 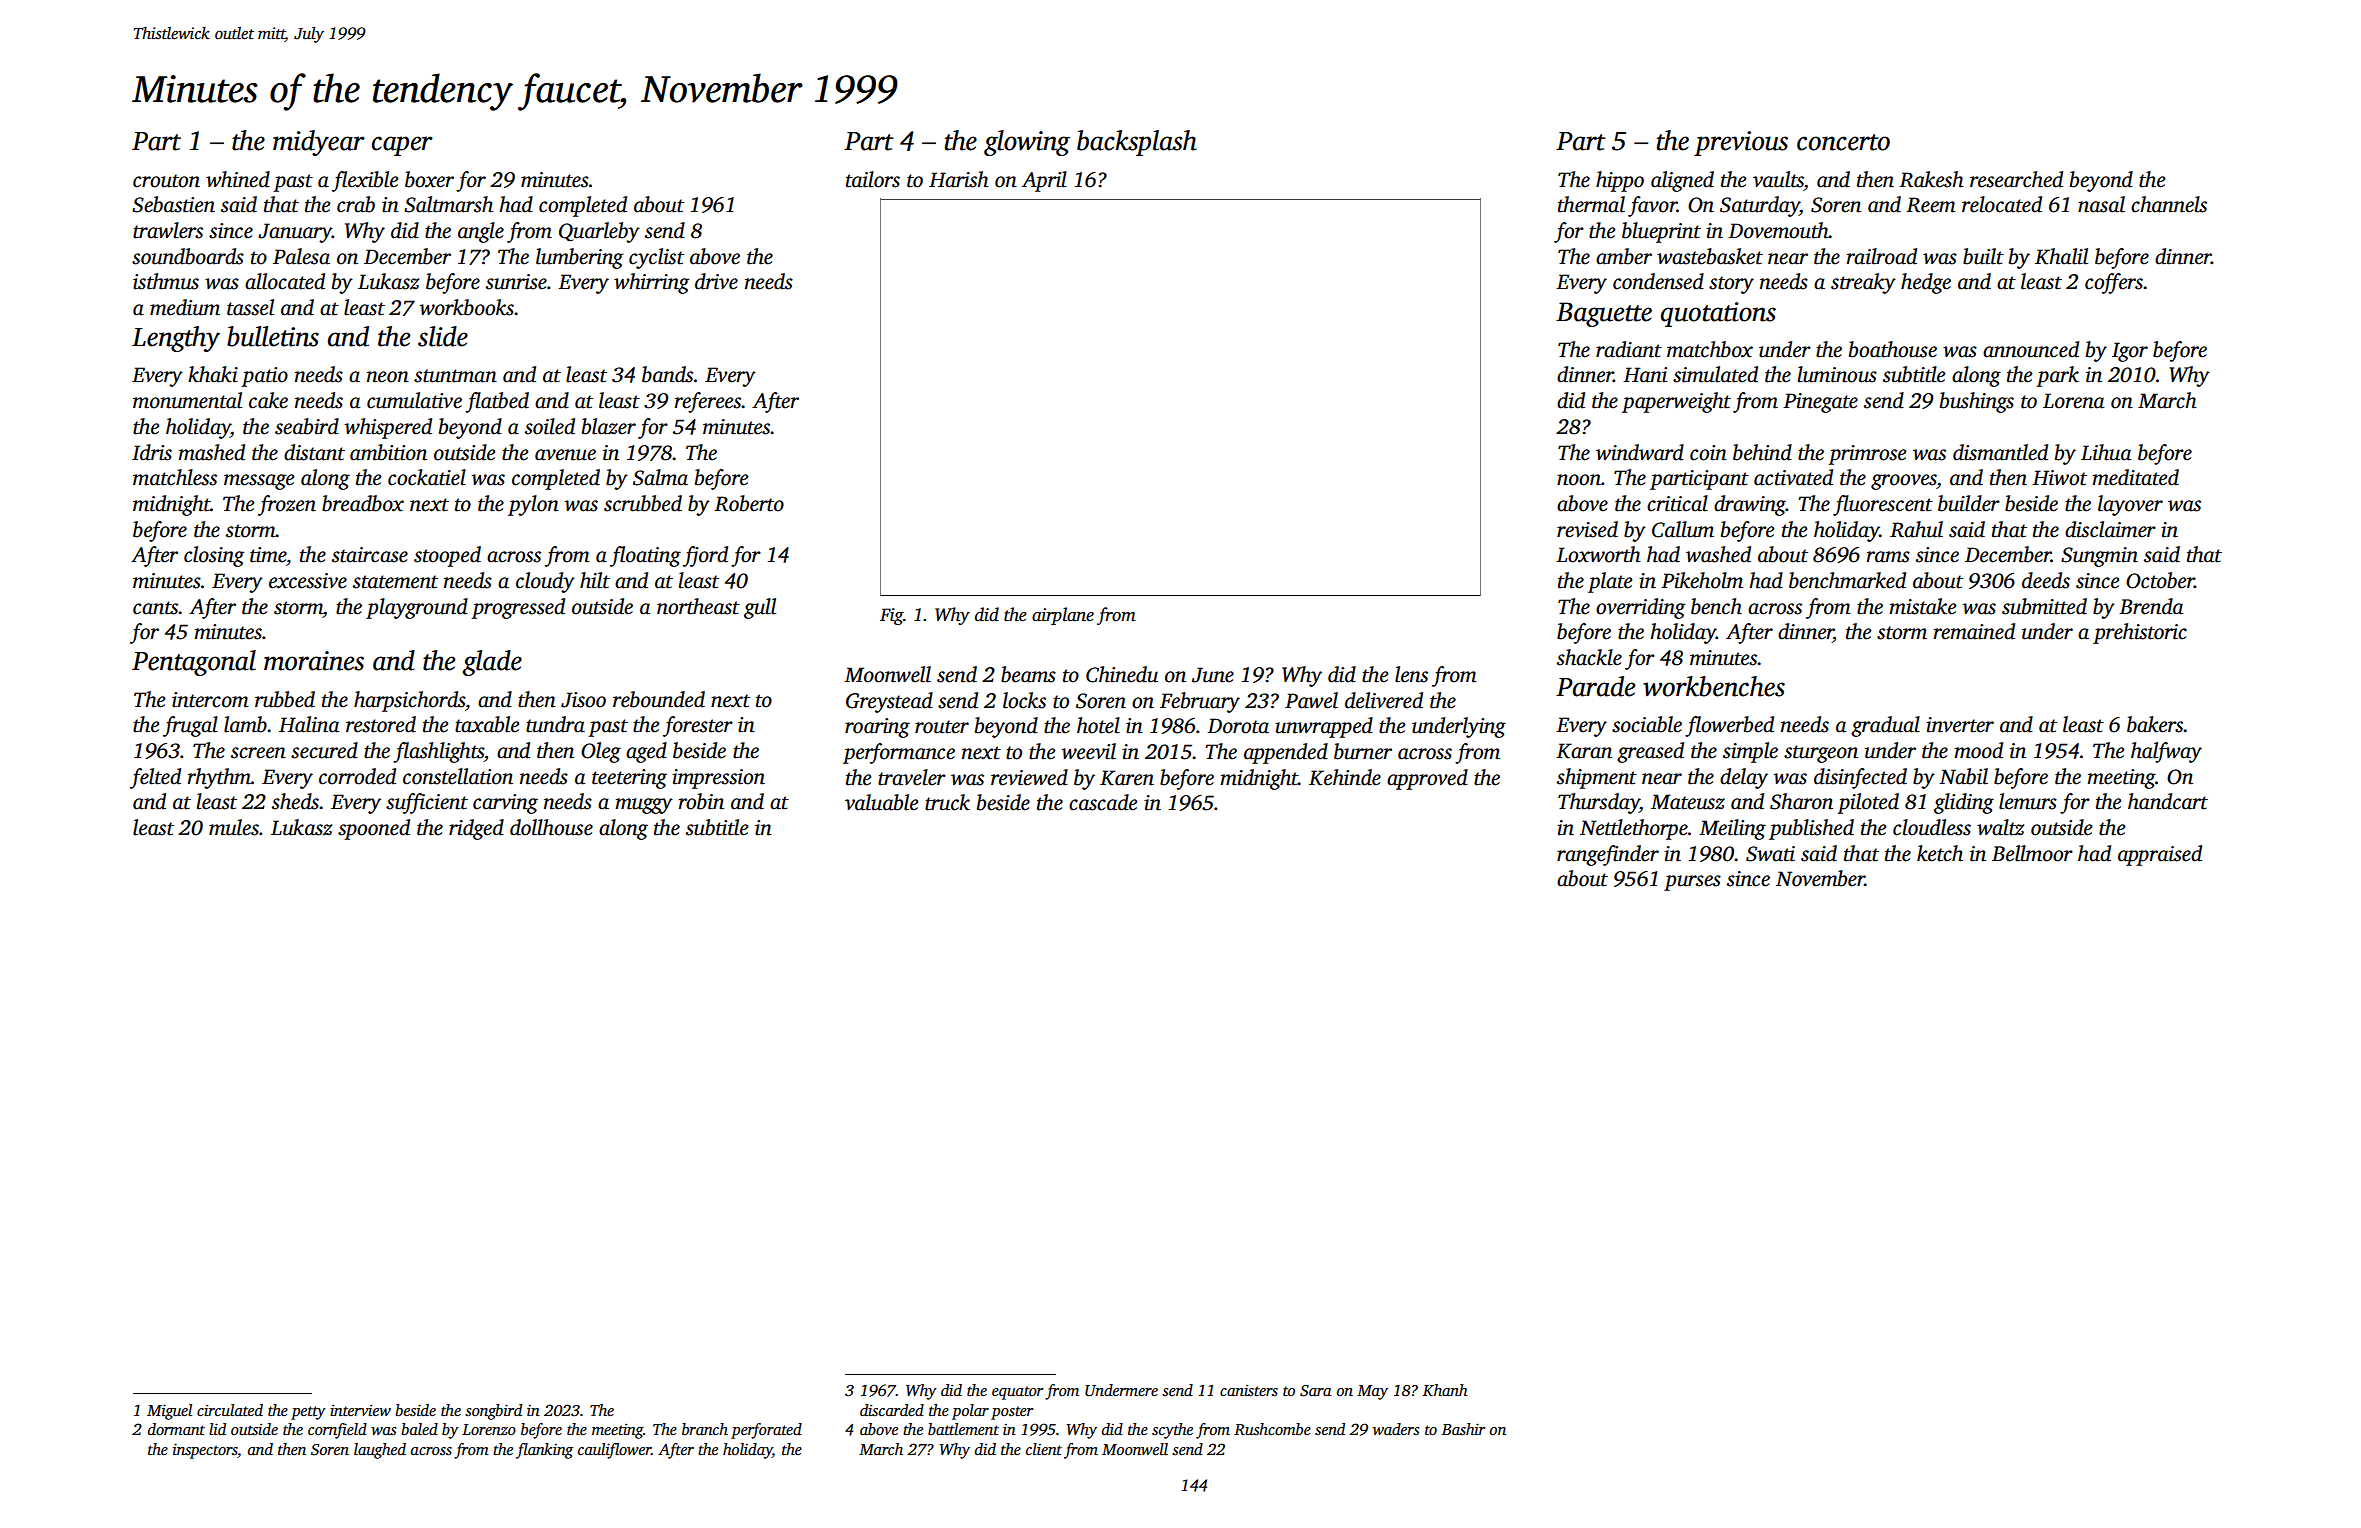 What do you see at coordinates (210, 700) in the page?
I see `intercom` at bounding box center [210, 700].
